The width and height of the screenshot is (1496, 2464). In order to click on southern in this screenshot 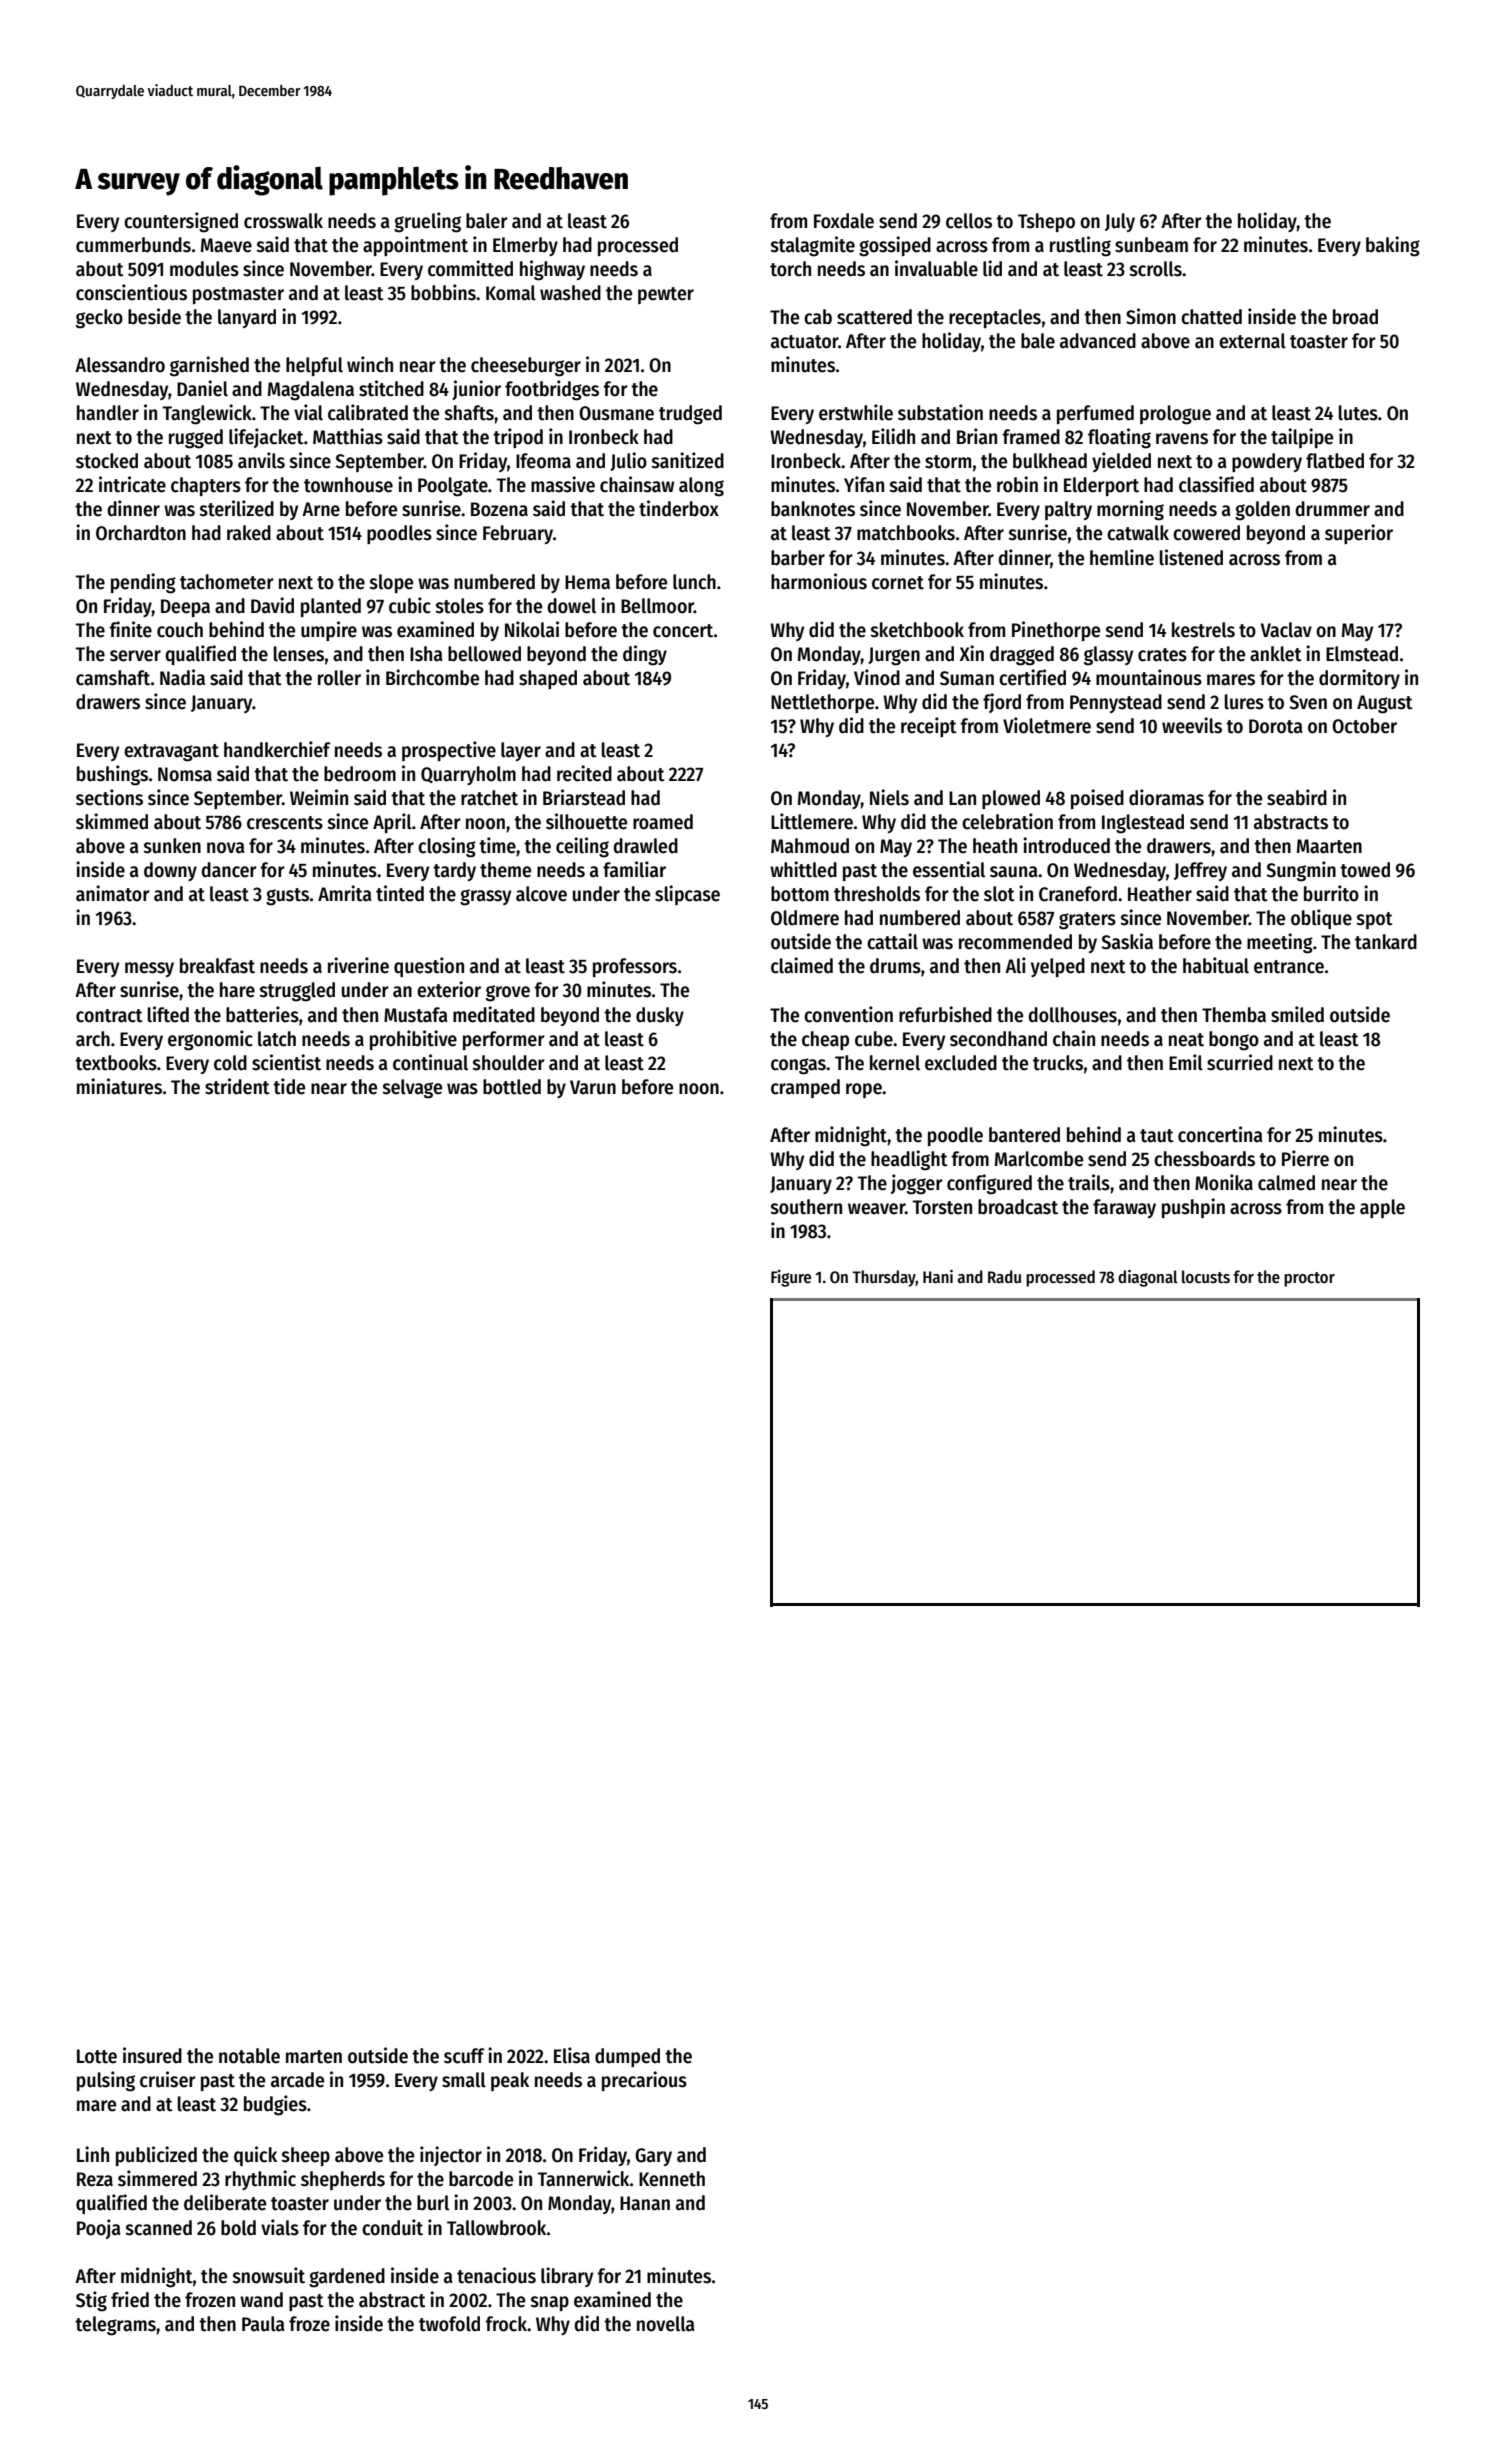, I will do `click(806, 1207)`.
